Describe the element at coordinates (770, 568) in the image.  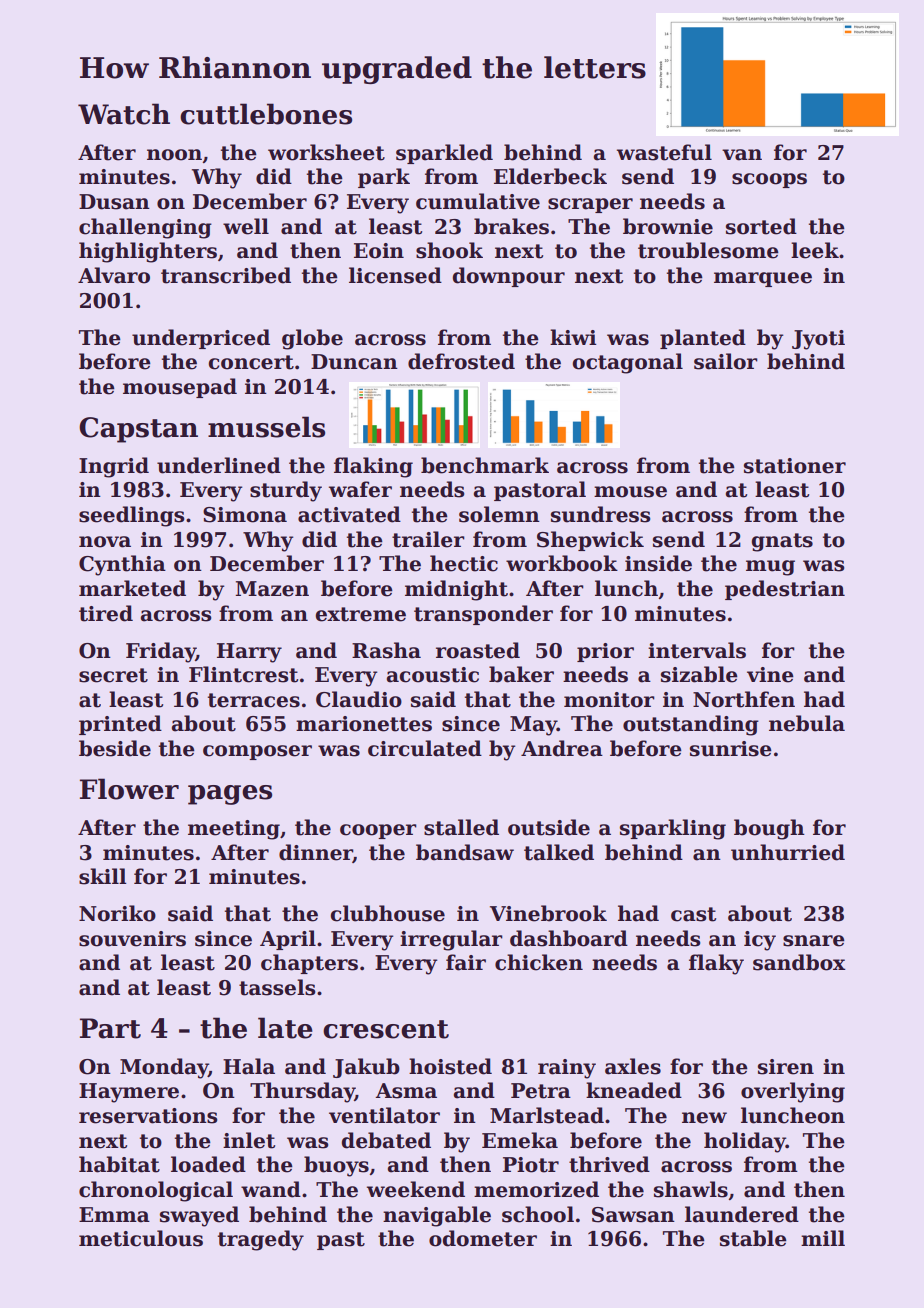
I see `mug` at that location.
